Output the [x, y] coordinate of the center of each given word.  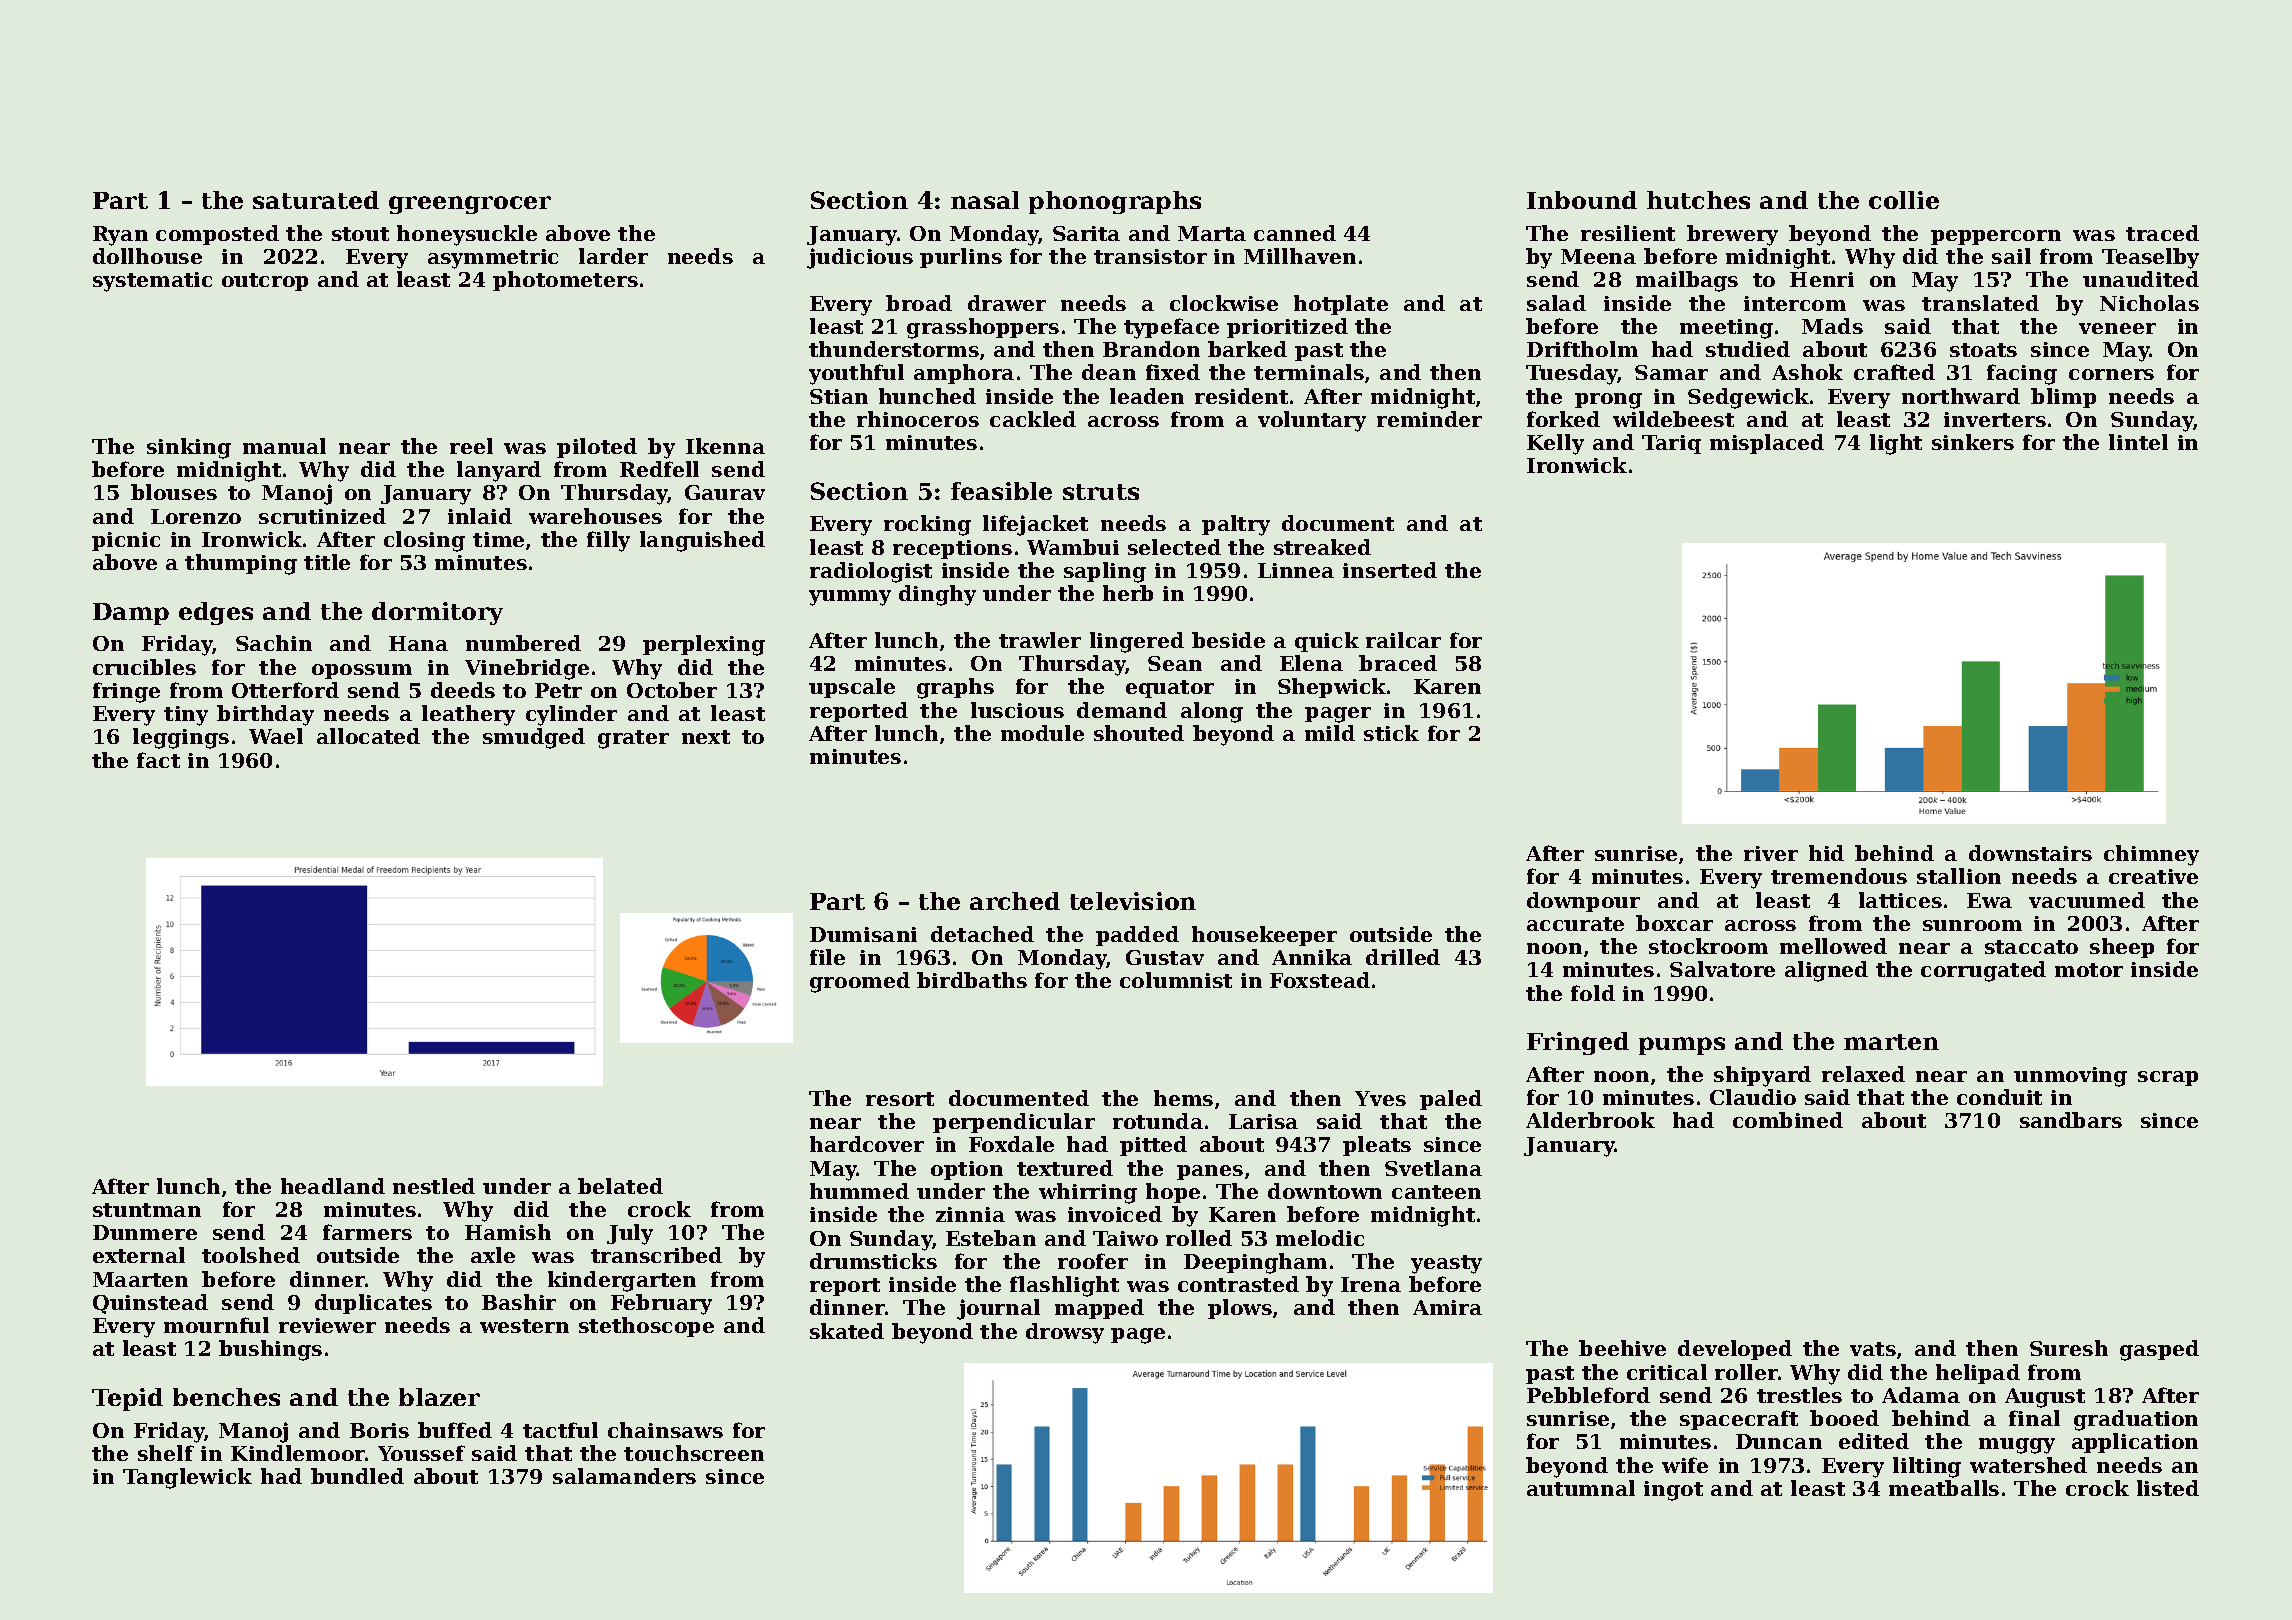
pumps [1682, 1046]
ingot [1673, 1491]
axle [493, 1255]
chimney [2151, 855]
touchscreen [694, 1453]
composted [217, 235]
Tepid [127, 1399]
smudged [534, 738]
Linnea [1296, 570]
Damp [131, 614]
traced [2162, 233]
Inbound [1582, 200]
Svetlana [1433, 1168]
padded [1137, 936]
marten [1891, 1042]
